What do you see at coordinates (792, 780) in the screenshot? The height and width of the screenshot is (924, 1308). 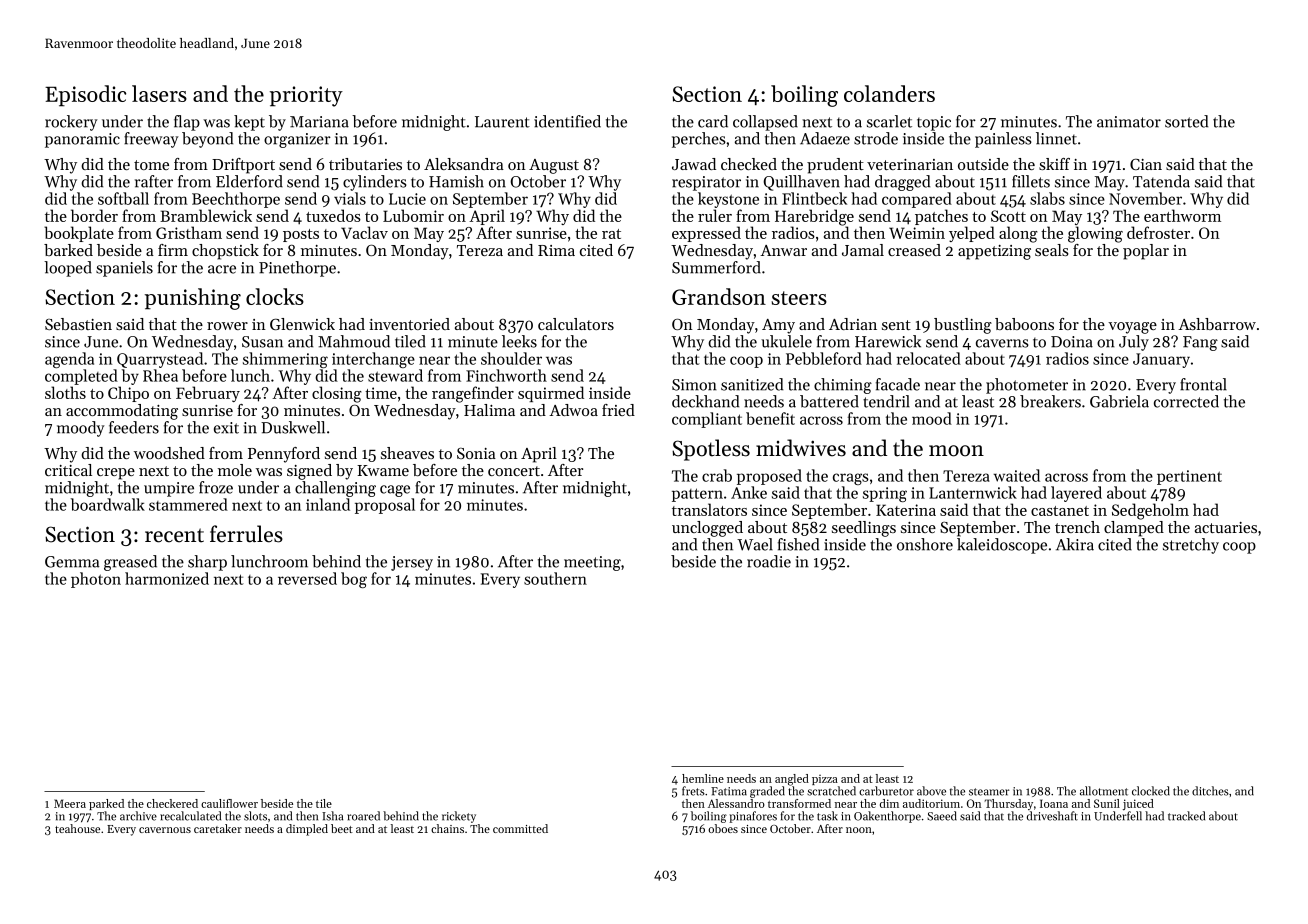 I see `angled` at bounding box center [792, 780].
